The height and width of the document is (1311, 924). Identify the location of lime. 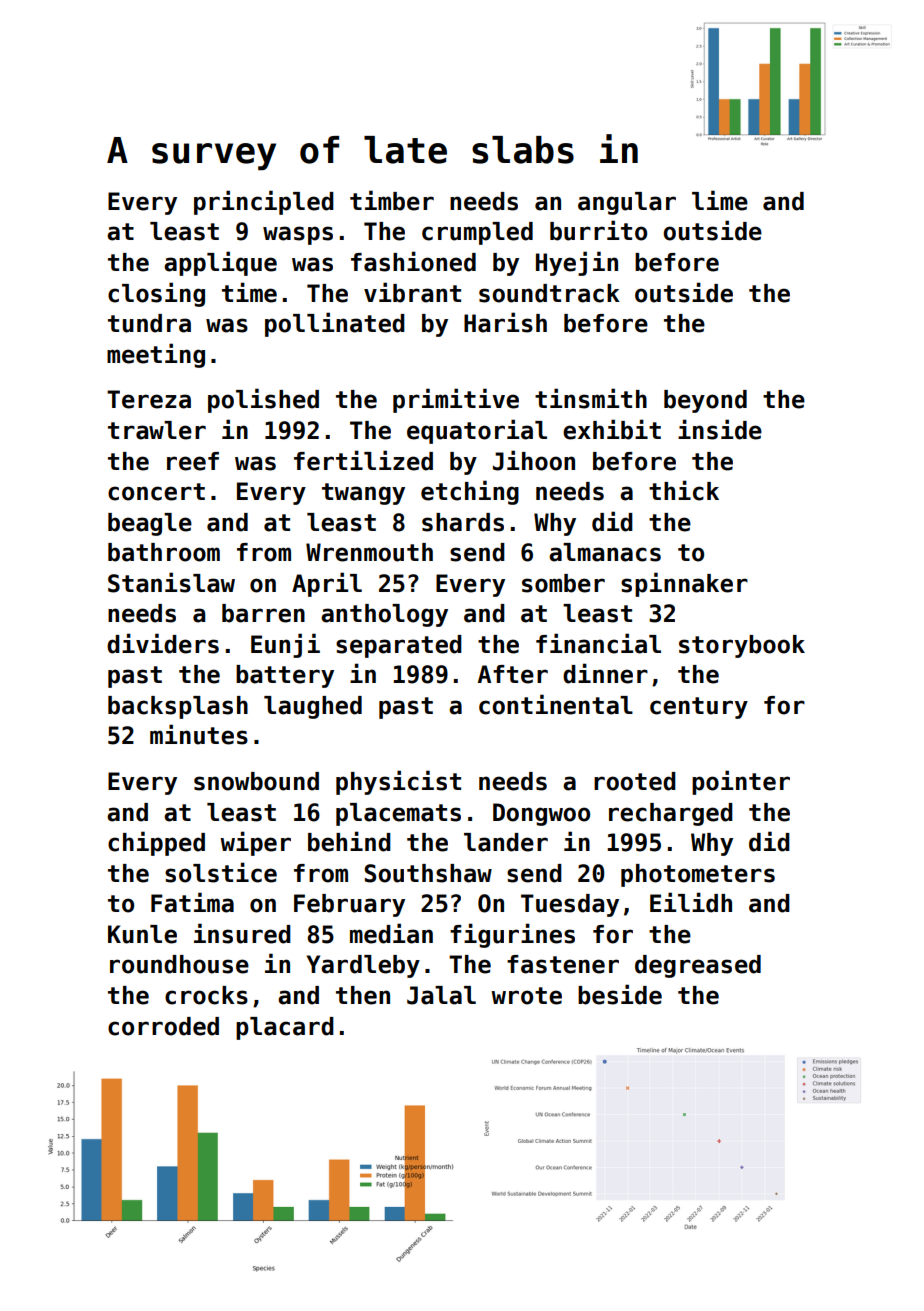
(720, 200).
